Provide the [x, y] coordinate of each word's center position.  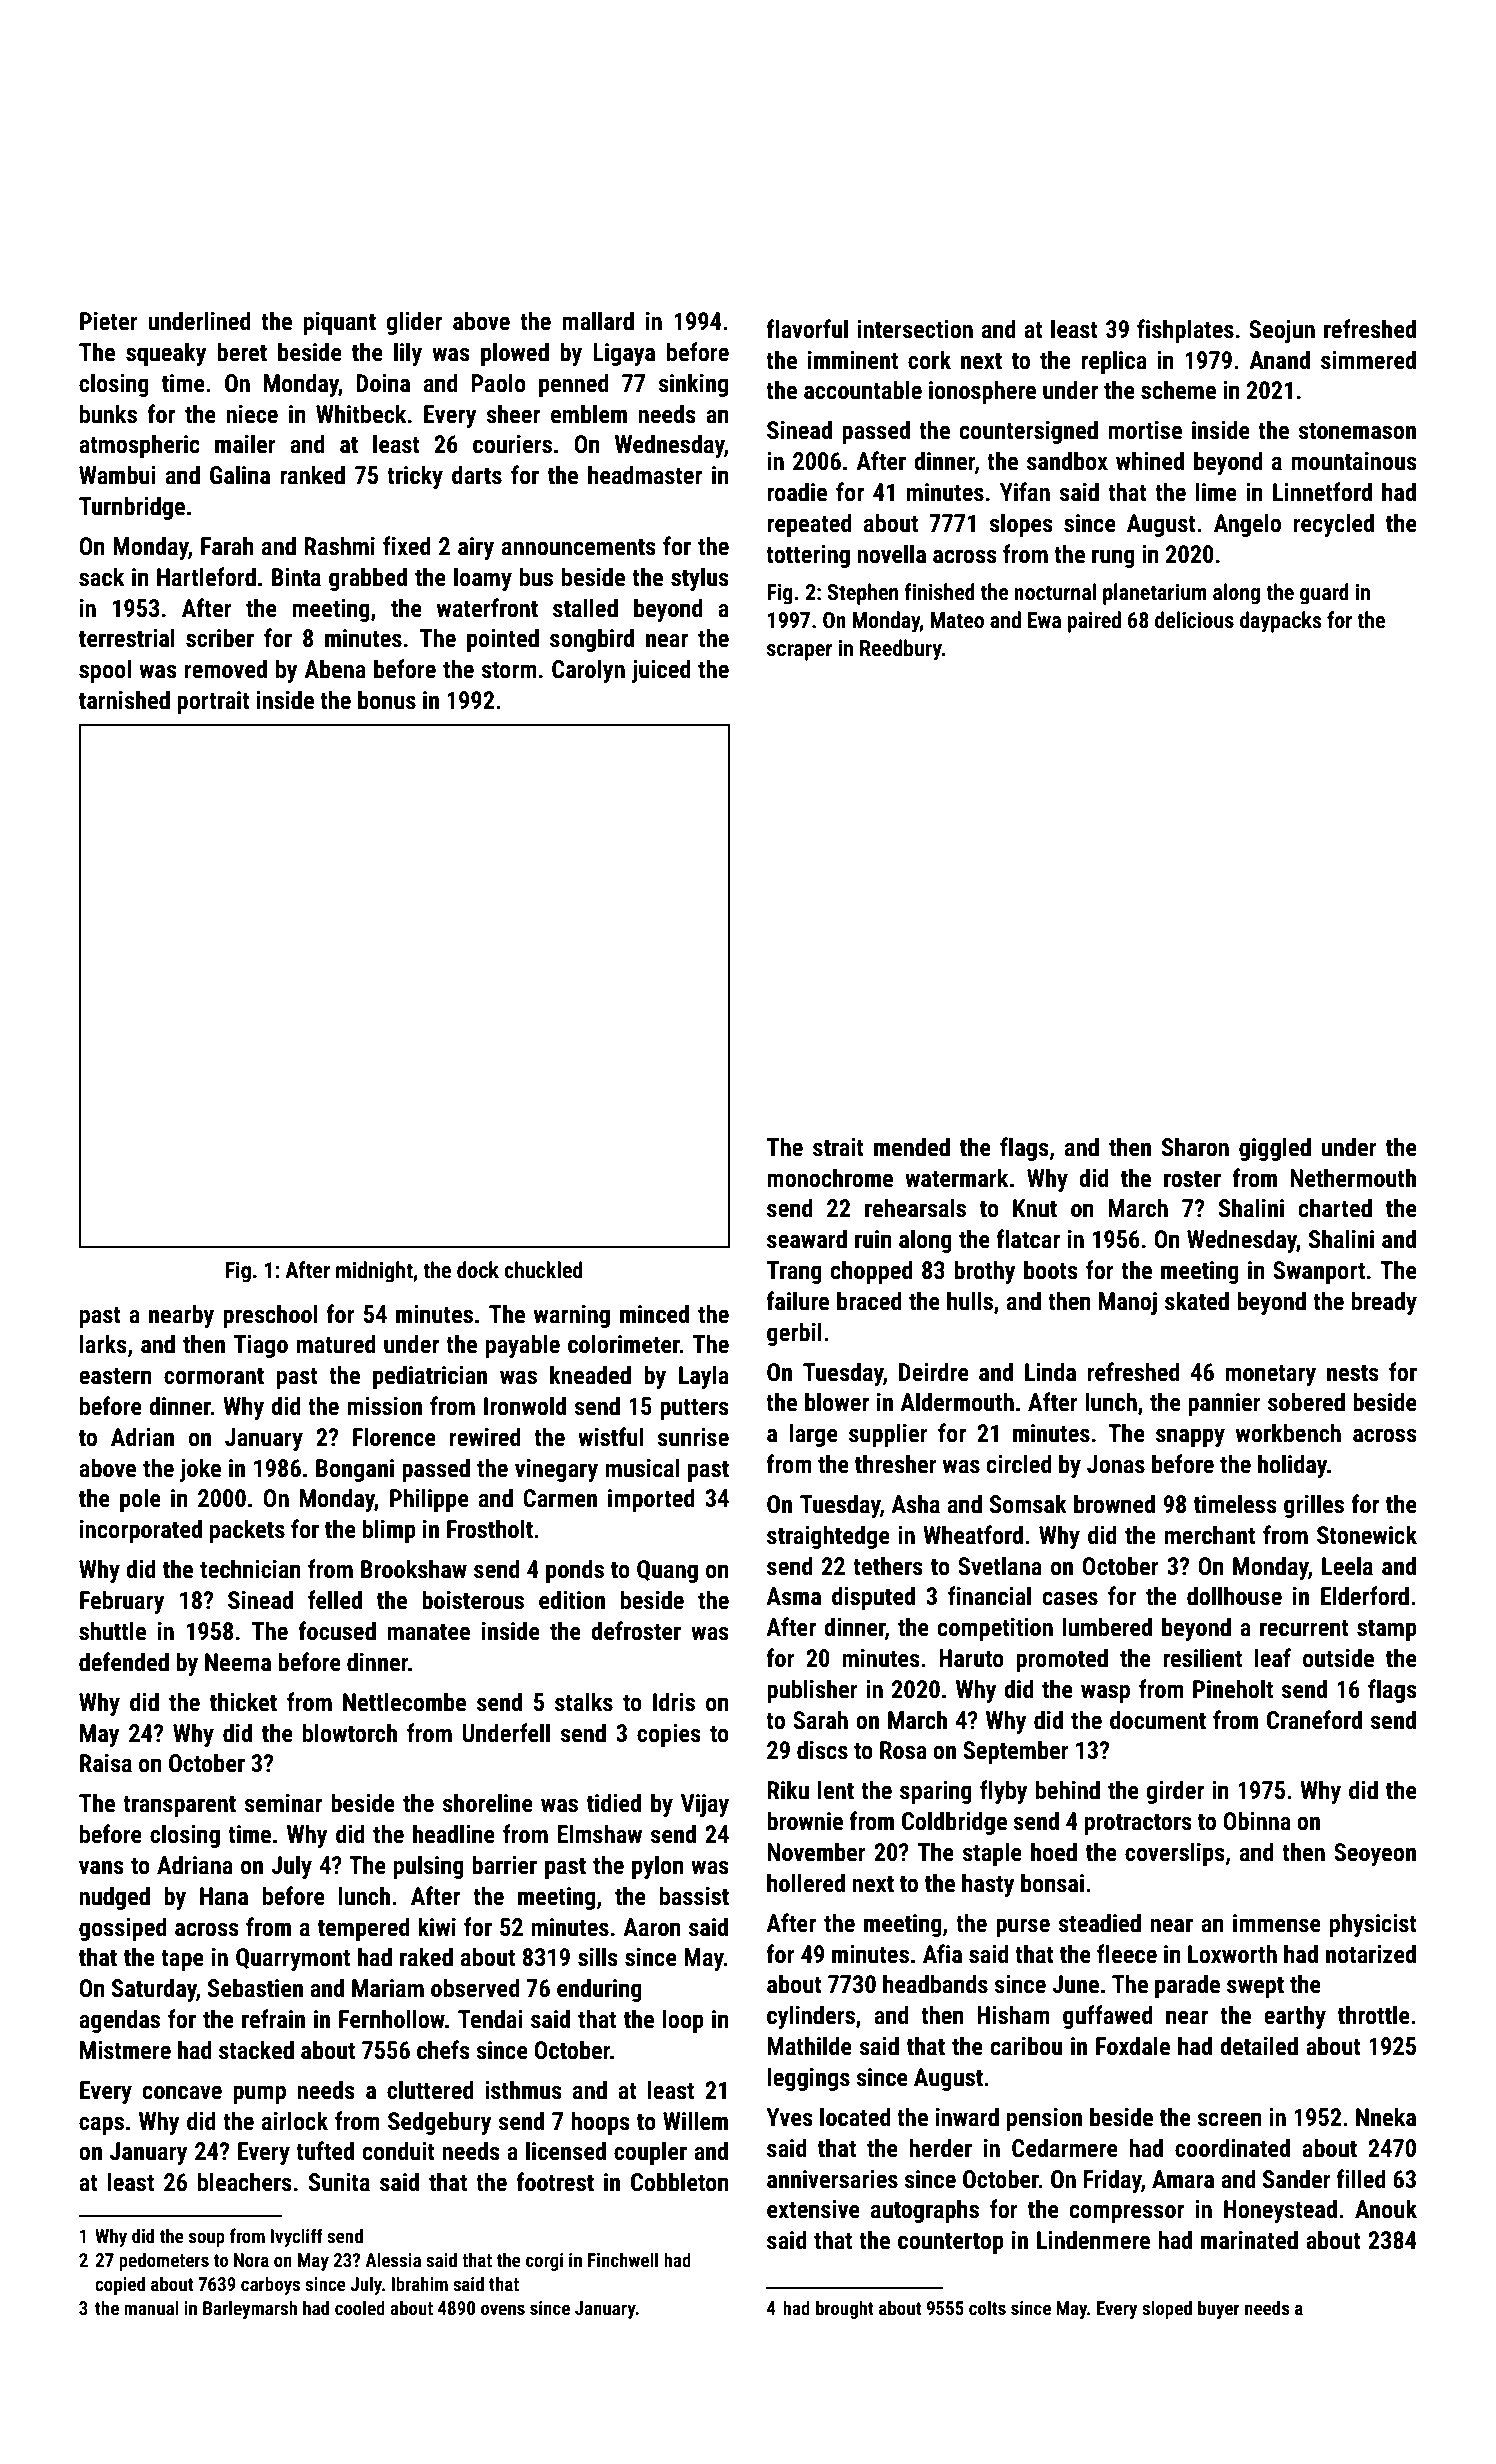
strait [838, 1147]
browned [1114, 1504]
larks [103, 1344]
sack [101, 577]
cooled [360, 2307]
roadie [797, 492]
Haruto [971, 1658]
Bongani [355, 1470]
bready [1384, 1303]
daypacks [1281, 622]
